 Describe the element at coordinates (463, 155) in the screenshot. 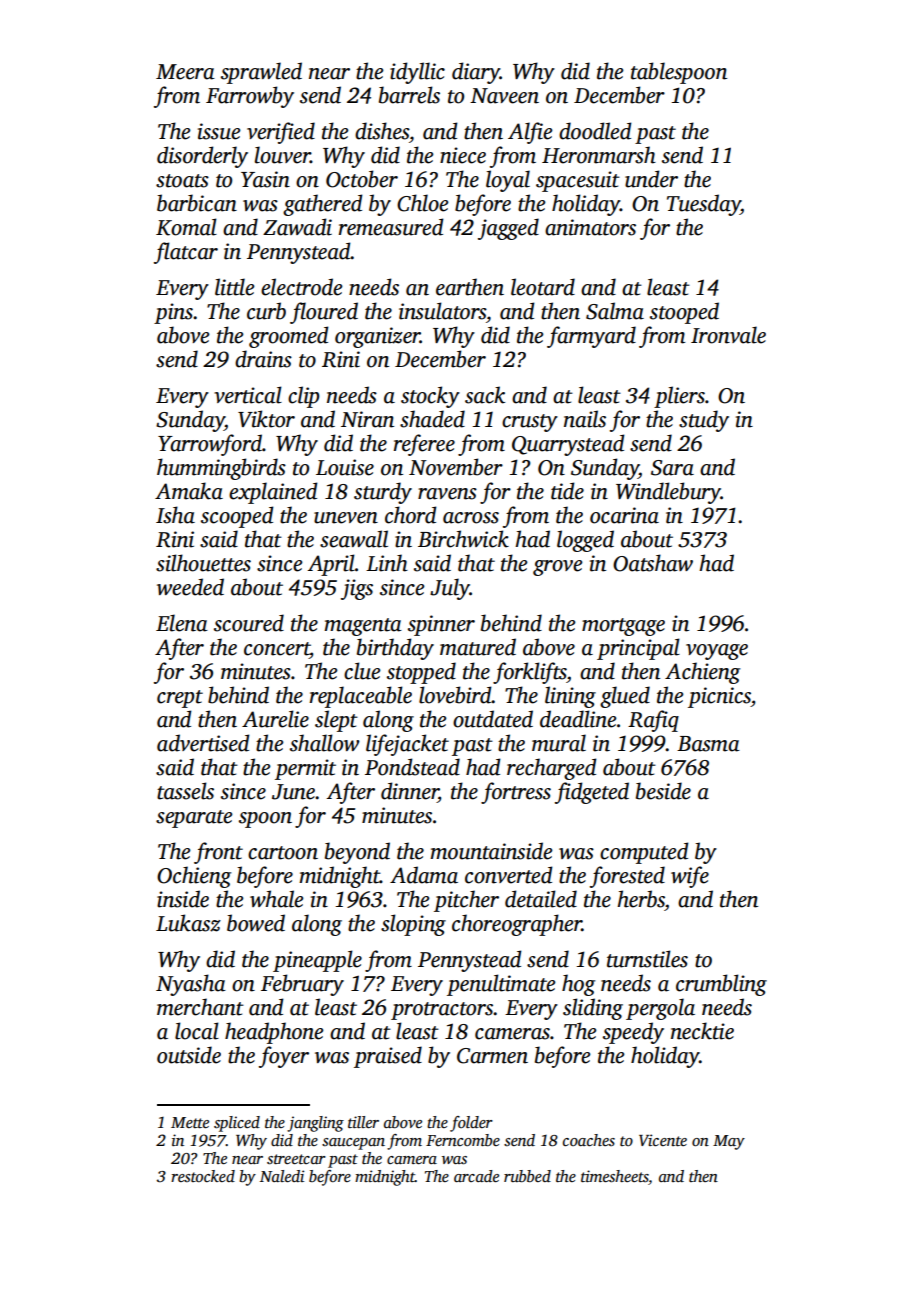

I see `niece` at that location.
